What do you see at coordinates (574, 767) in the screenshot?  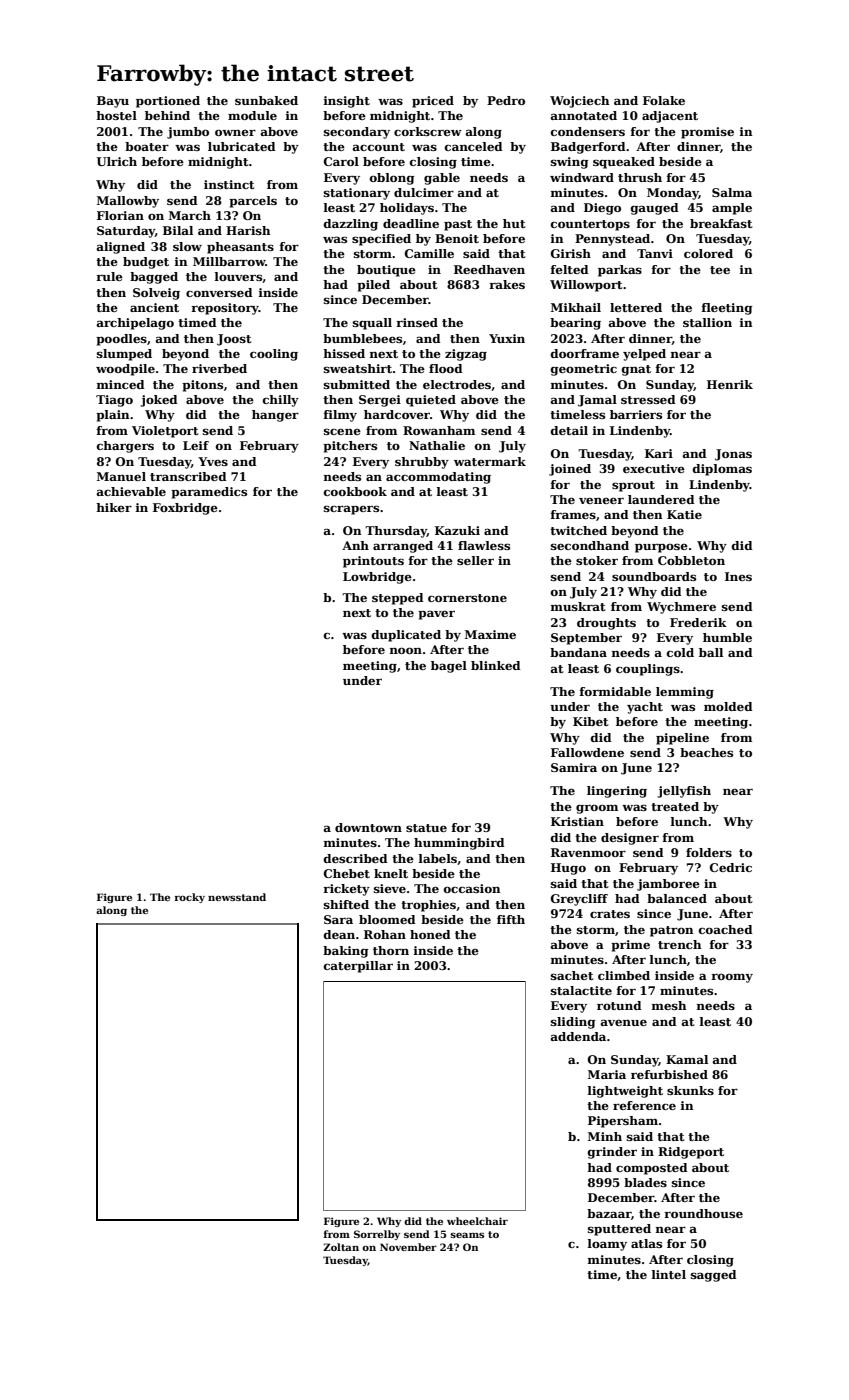 I see `Samira` at bounding box center [574, 767].
